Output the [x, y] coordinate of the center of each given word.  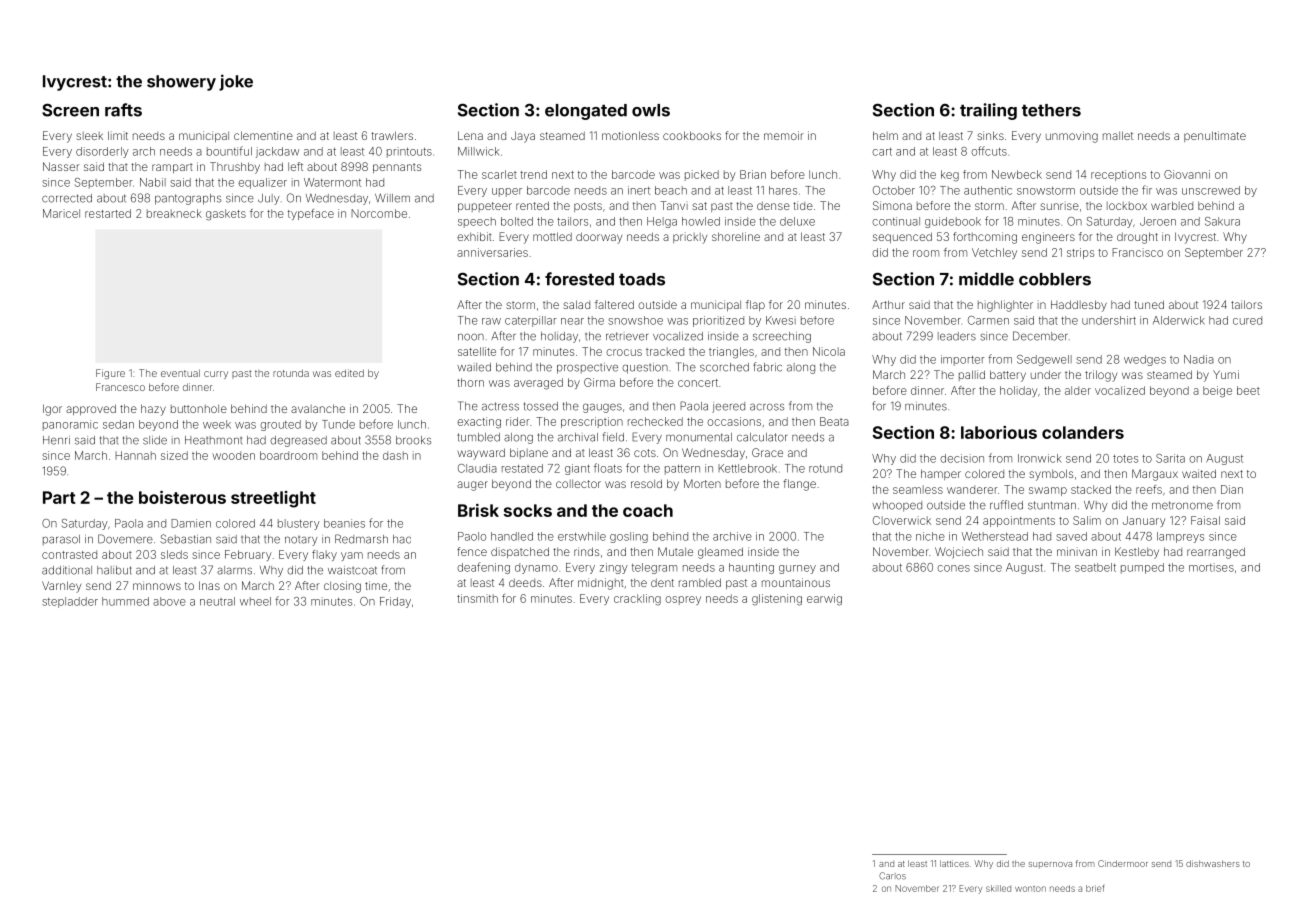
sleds [174, 554]
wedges [1145, 360]
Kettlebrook [747, 468]
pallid [972, 375]
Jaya [523, 137]
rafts [123, 110]
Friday [395, 602]
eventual [180, 373]
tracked [665, 351]
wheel [255, 601]
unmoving [1072, 137]
